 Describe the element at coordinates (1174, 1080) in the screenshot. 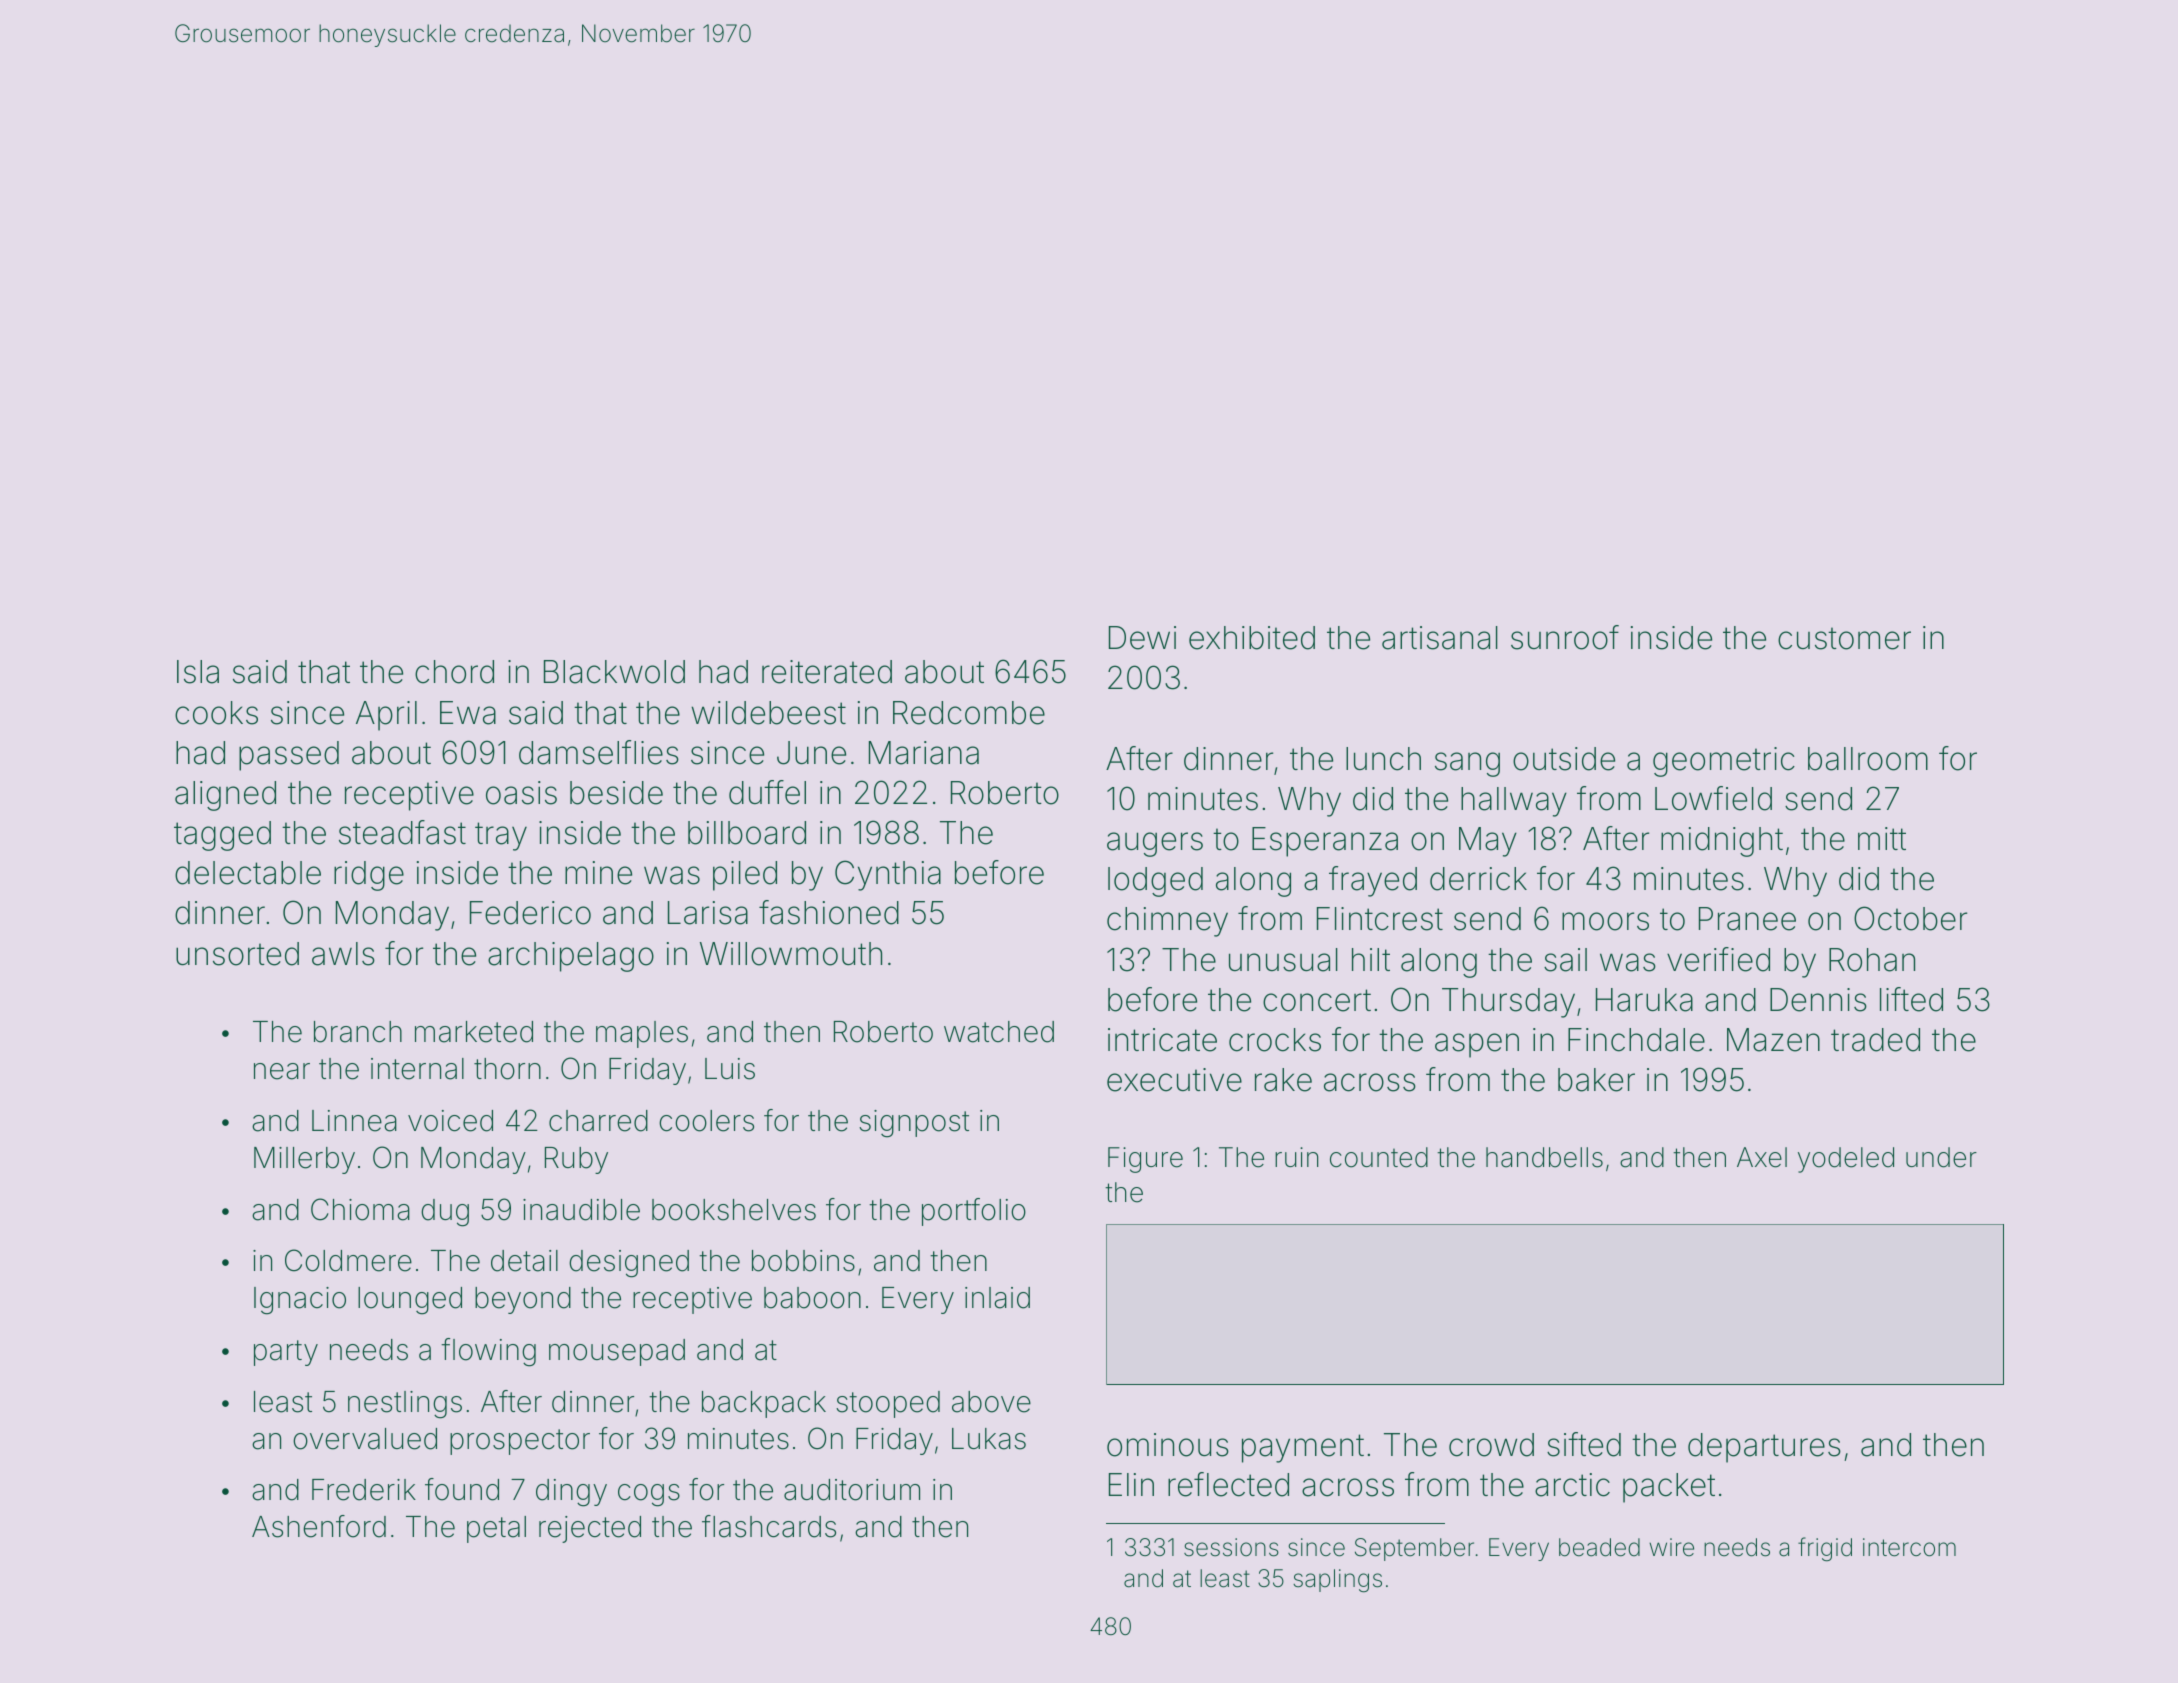

I see `executive` at that location.
